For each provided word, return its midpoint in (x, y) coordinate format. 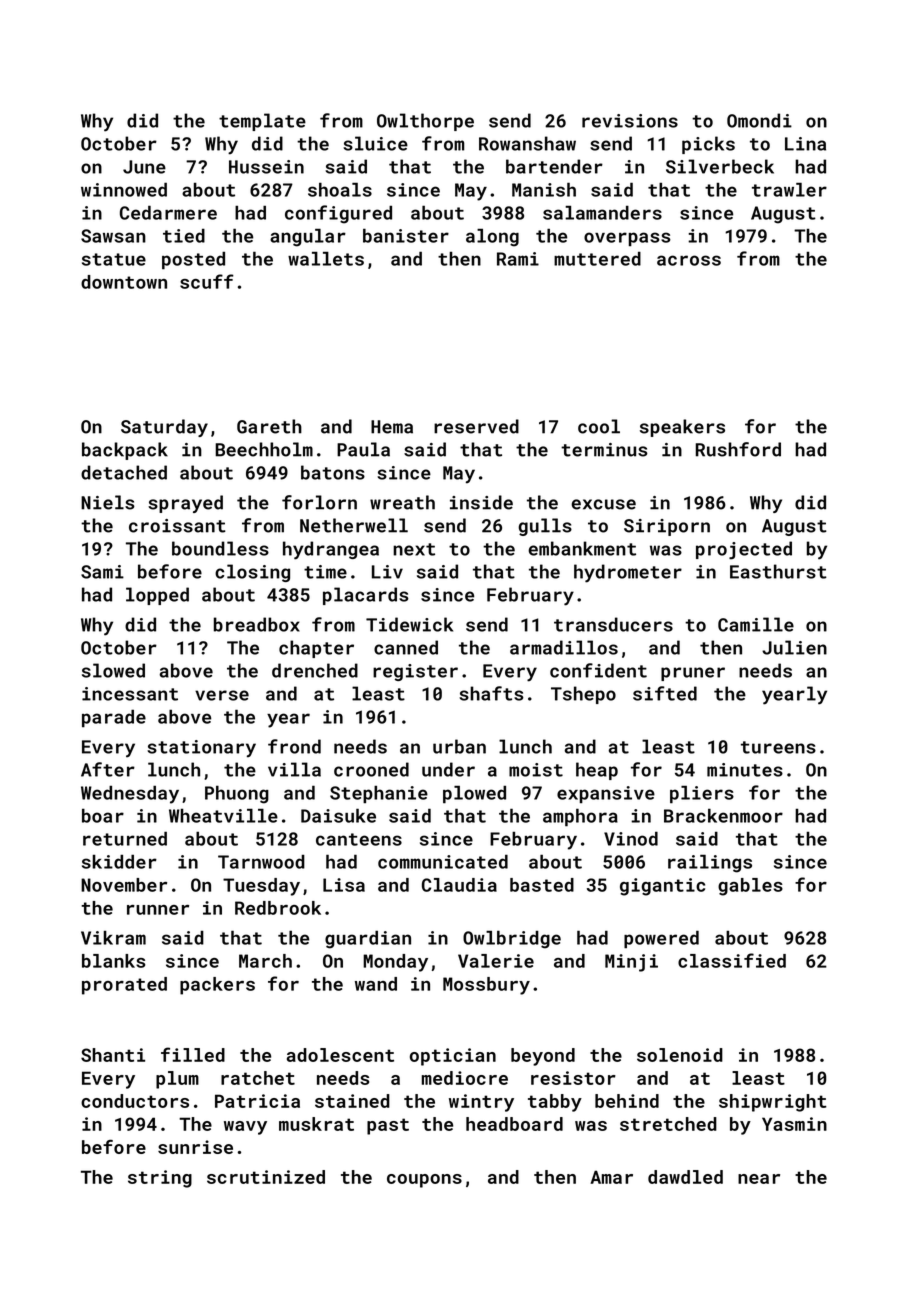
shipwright (773, 1103)
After (108, 769)
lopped (157, 596)
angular (308, 237)
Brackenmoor (723, 815)
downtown (124, 282)
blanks (113, 961)
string (160, 1179)
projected (744, 550)
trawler (789, 189)
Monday (395, 963)
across (689, 260)
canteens (359, 839)
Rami (518, 259)
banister (406, 235)
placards (366, 596)
